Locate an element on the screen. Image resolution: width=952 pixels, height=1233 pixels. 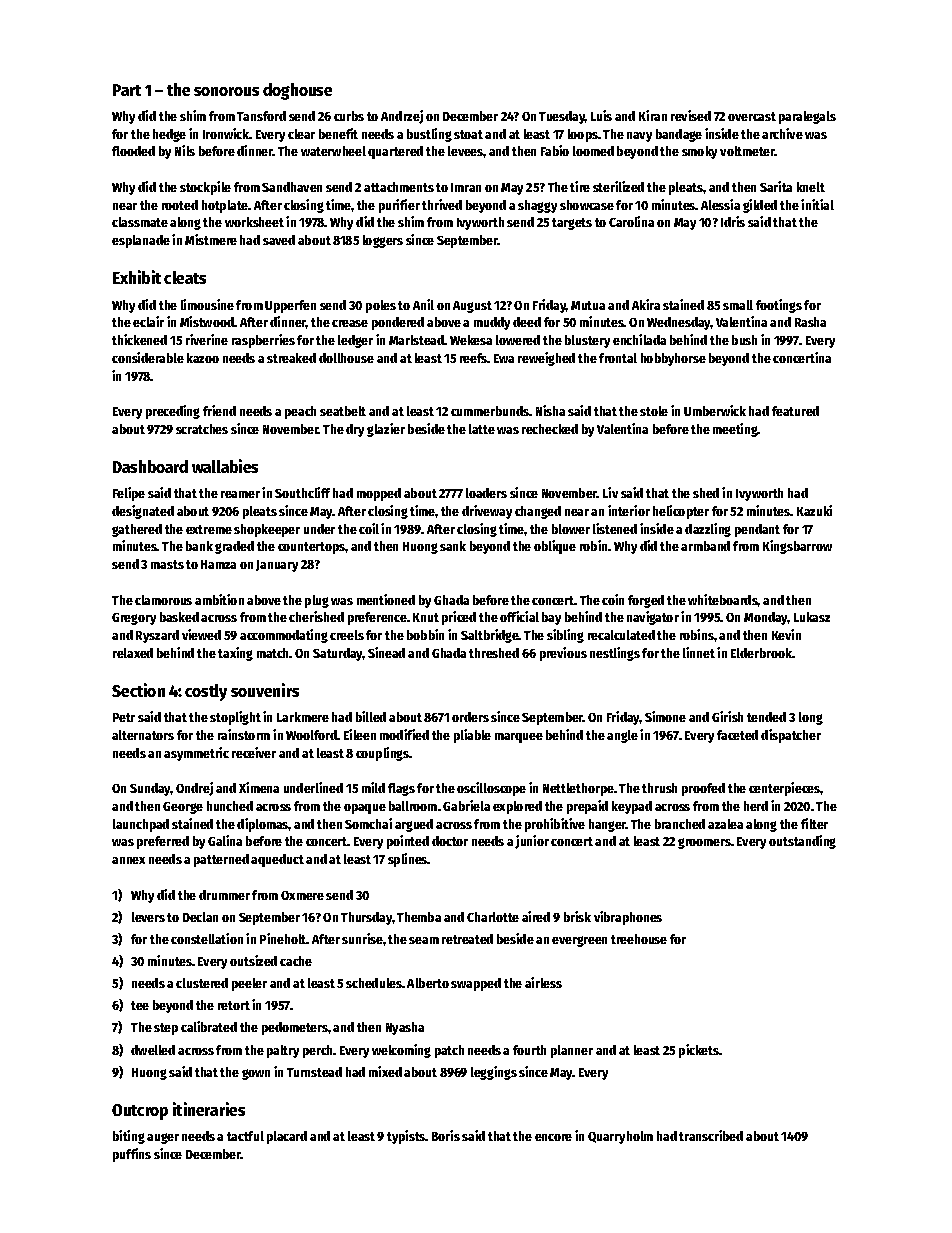
coin is located at coordinates (613, 599).
